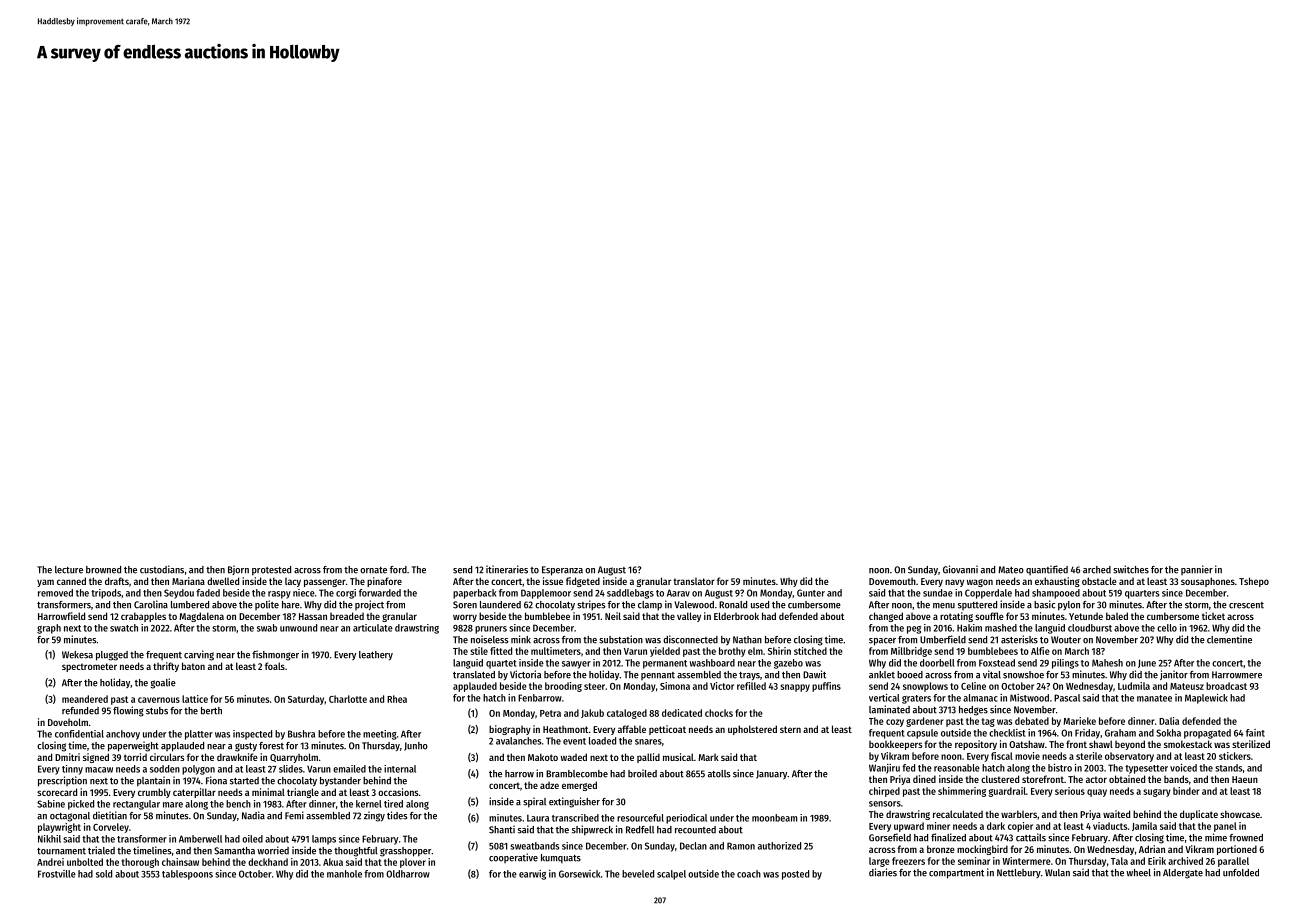 Image resolution: width=1308 pixels, height=924 pixels. I want to click on pannier, so click(1197, 570).
